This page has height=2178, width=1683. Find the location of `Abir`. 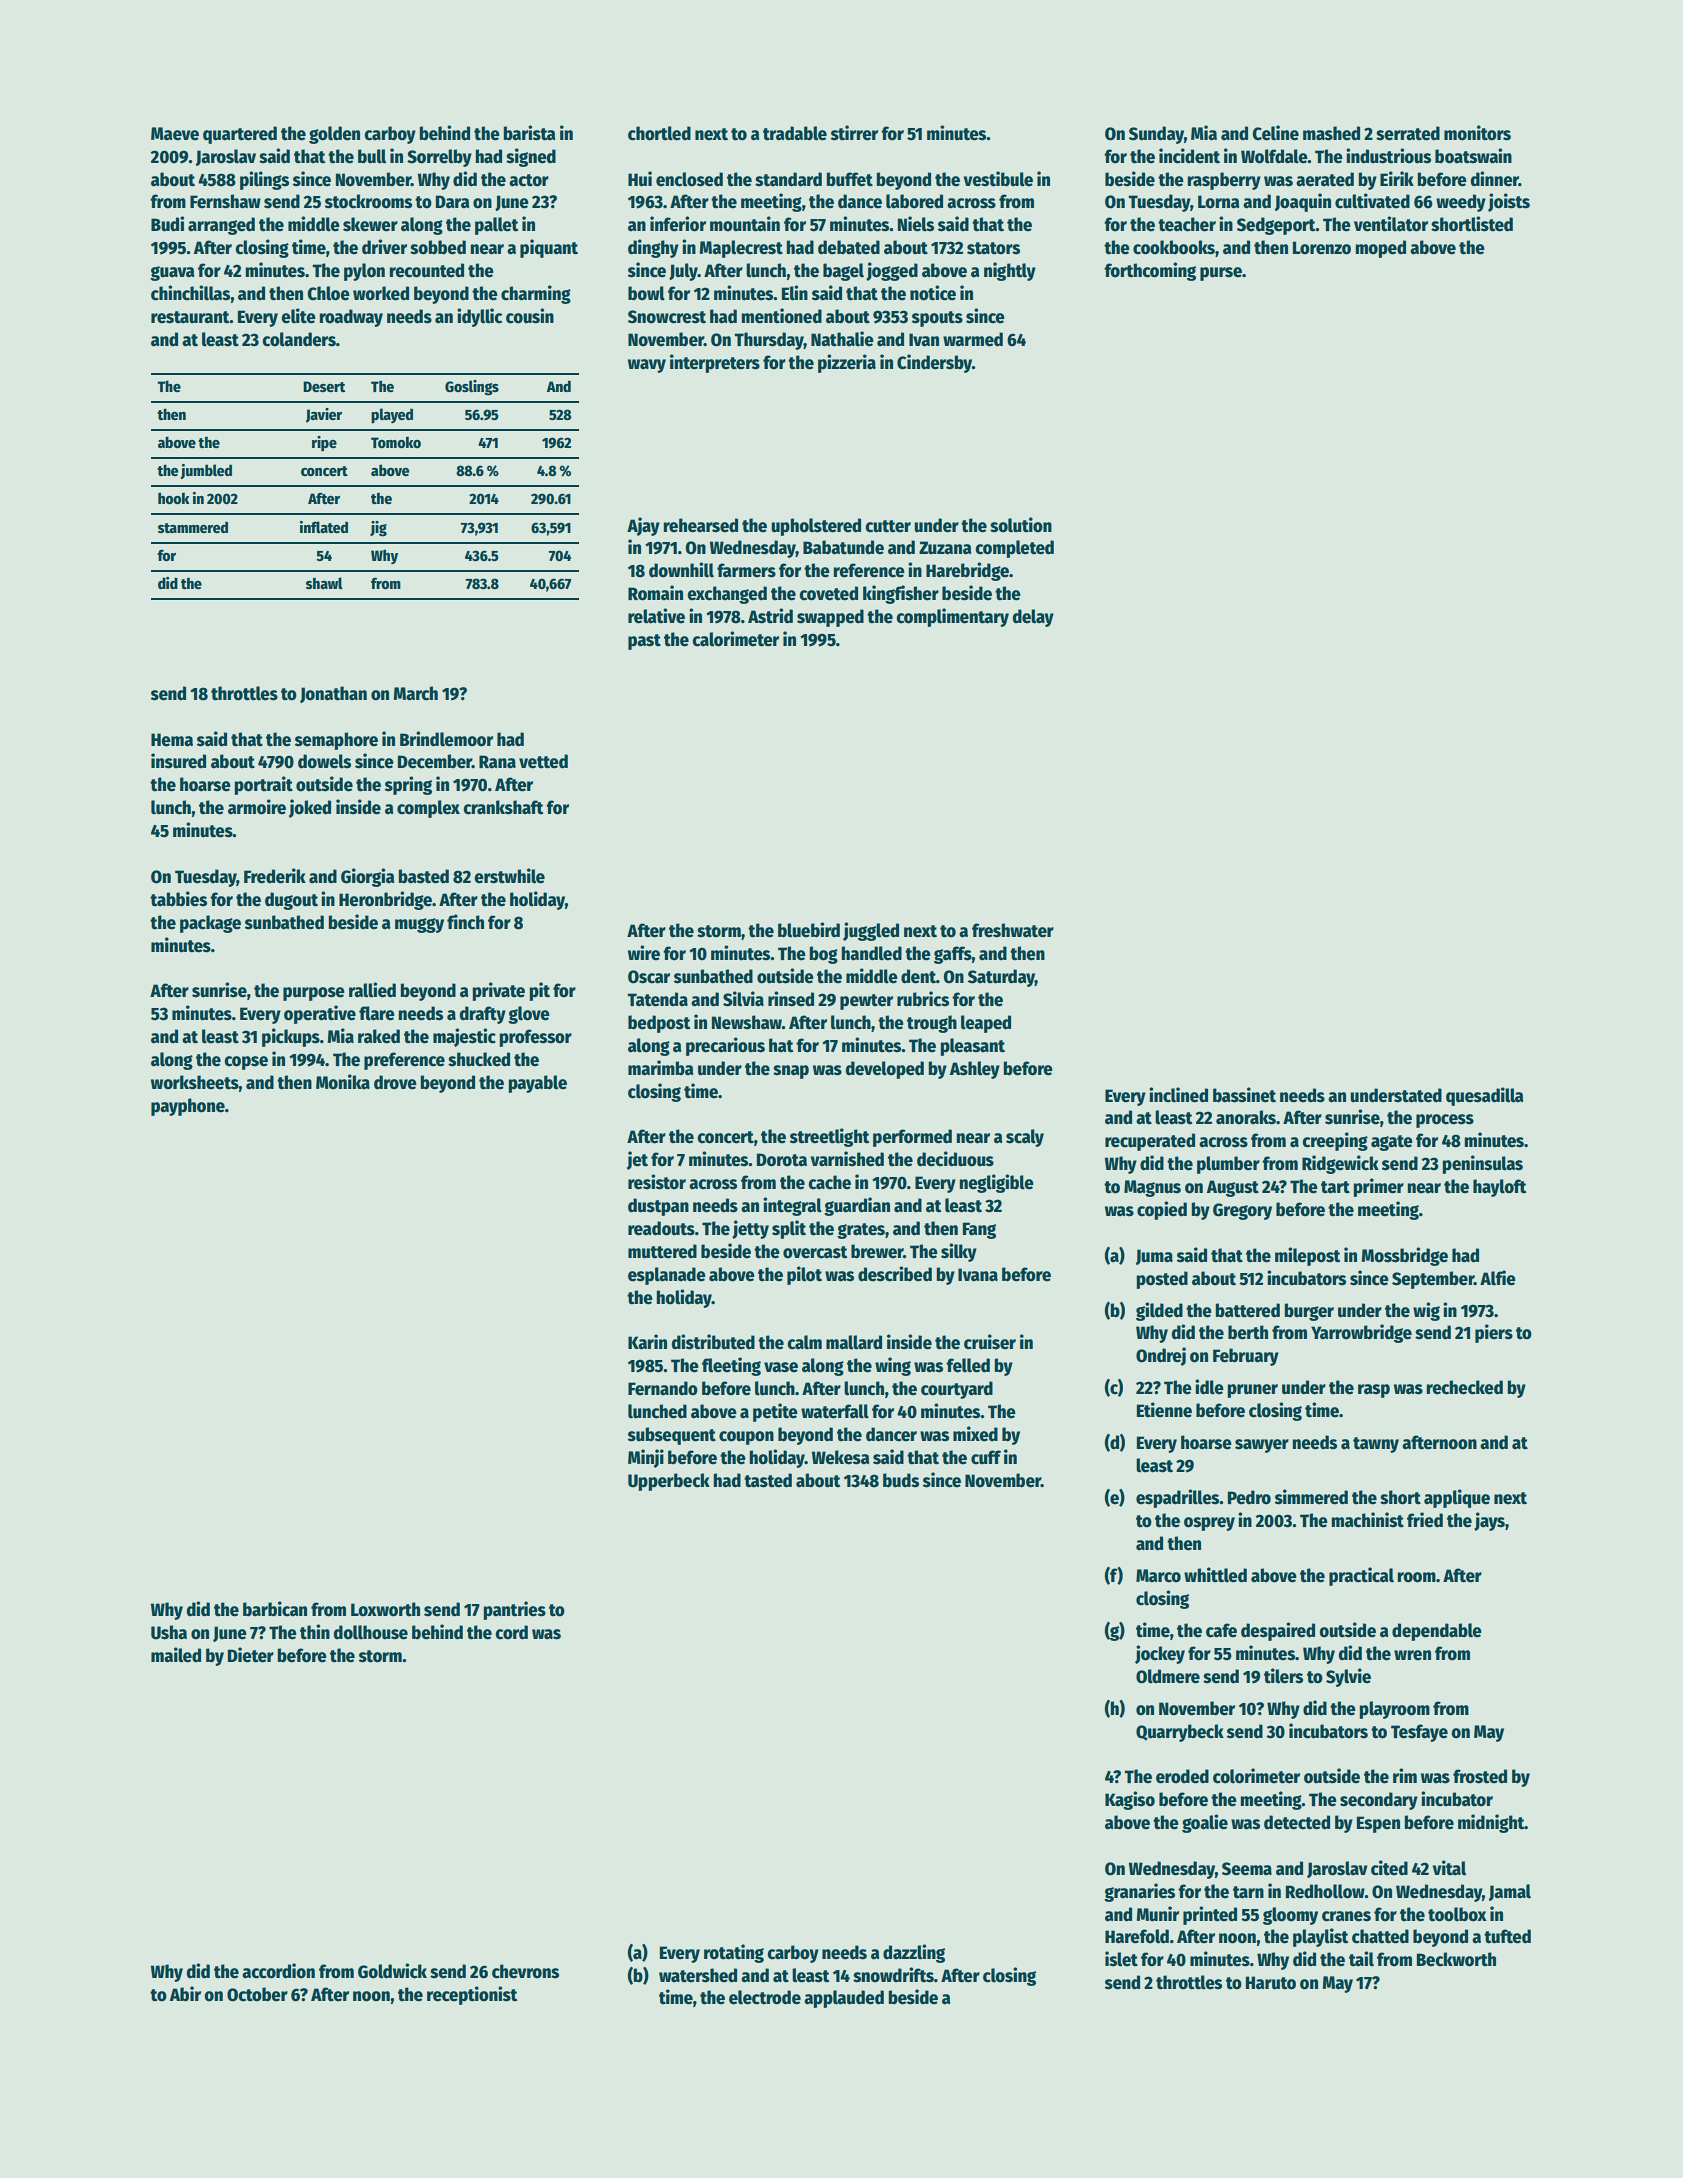

Abir is located at coordinates (185, 1994).
